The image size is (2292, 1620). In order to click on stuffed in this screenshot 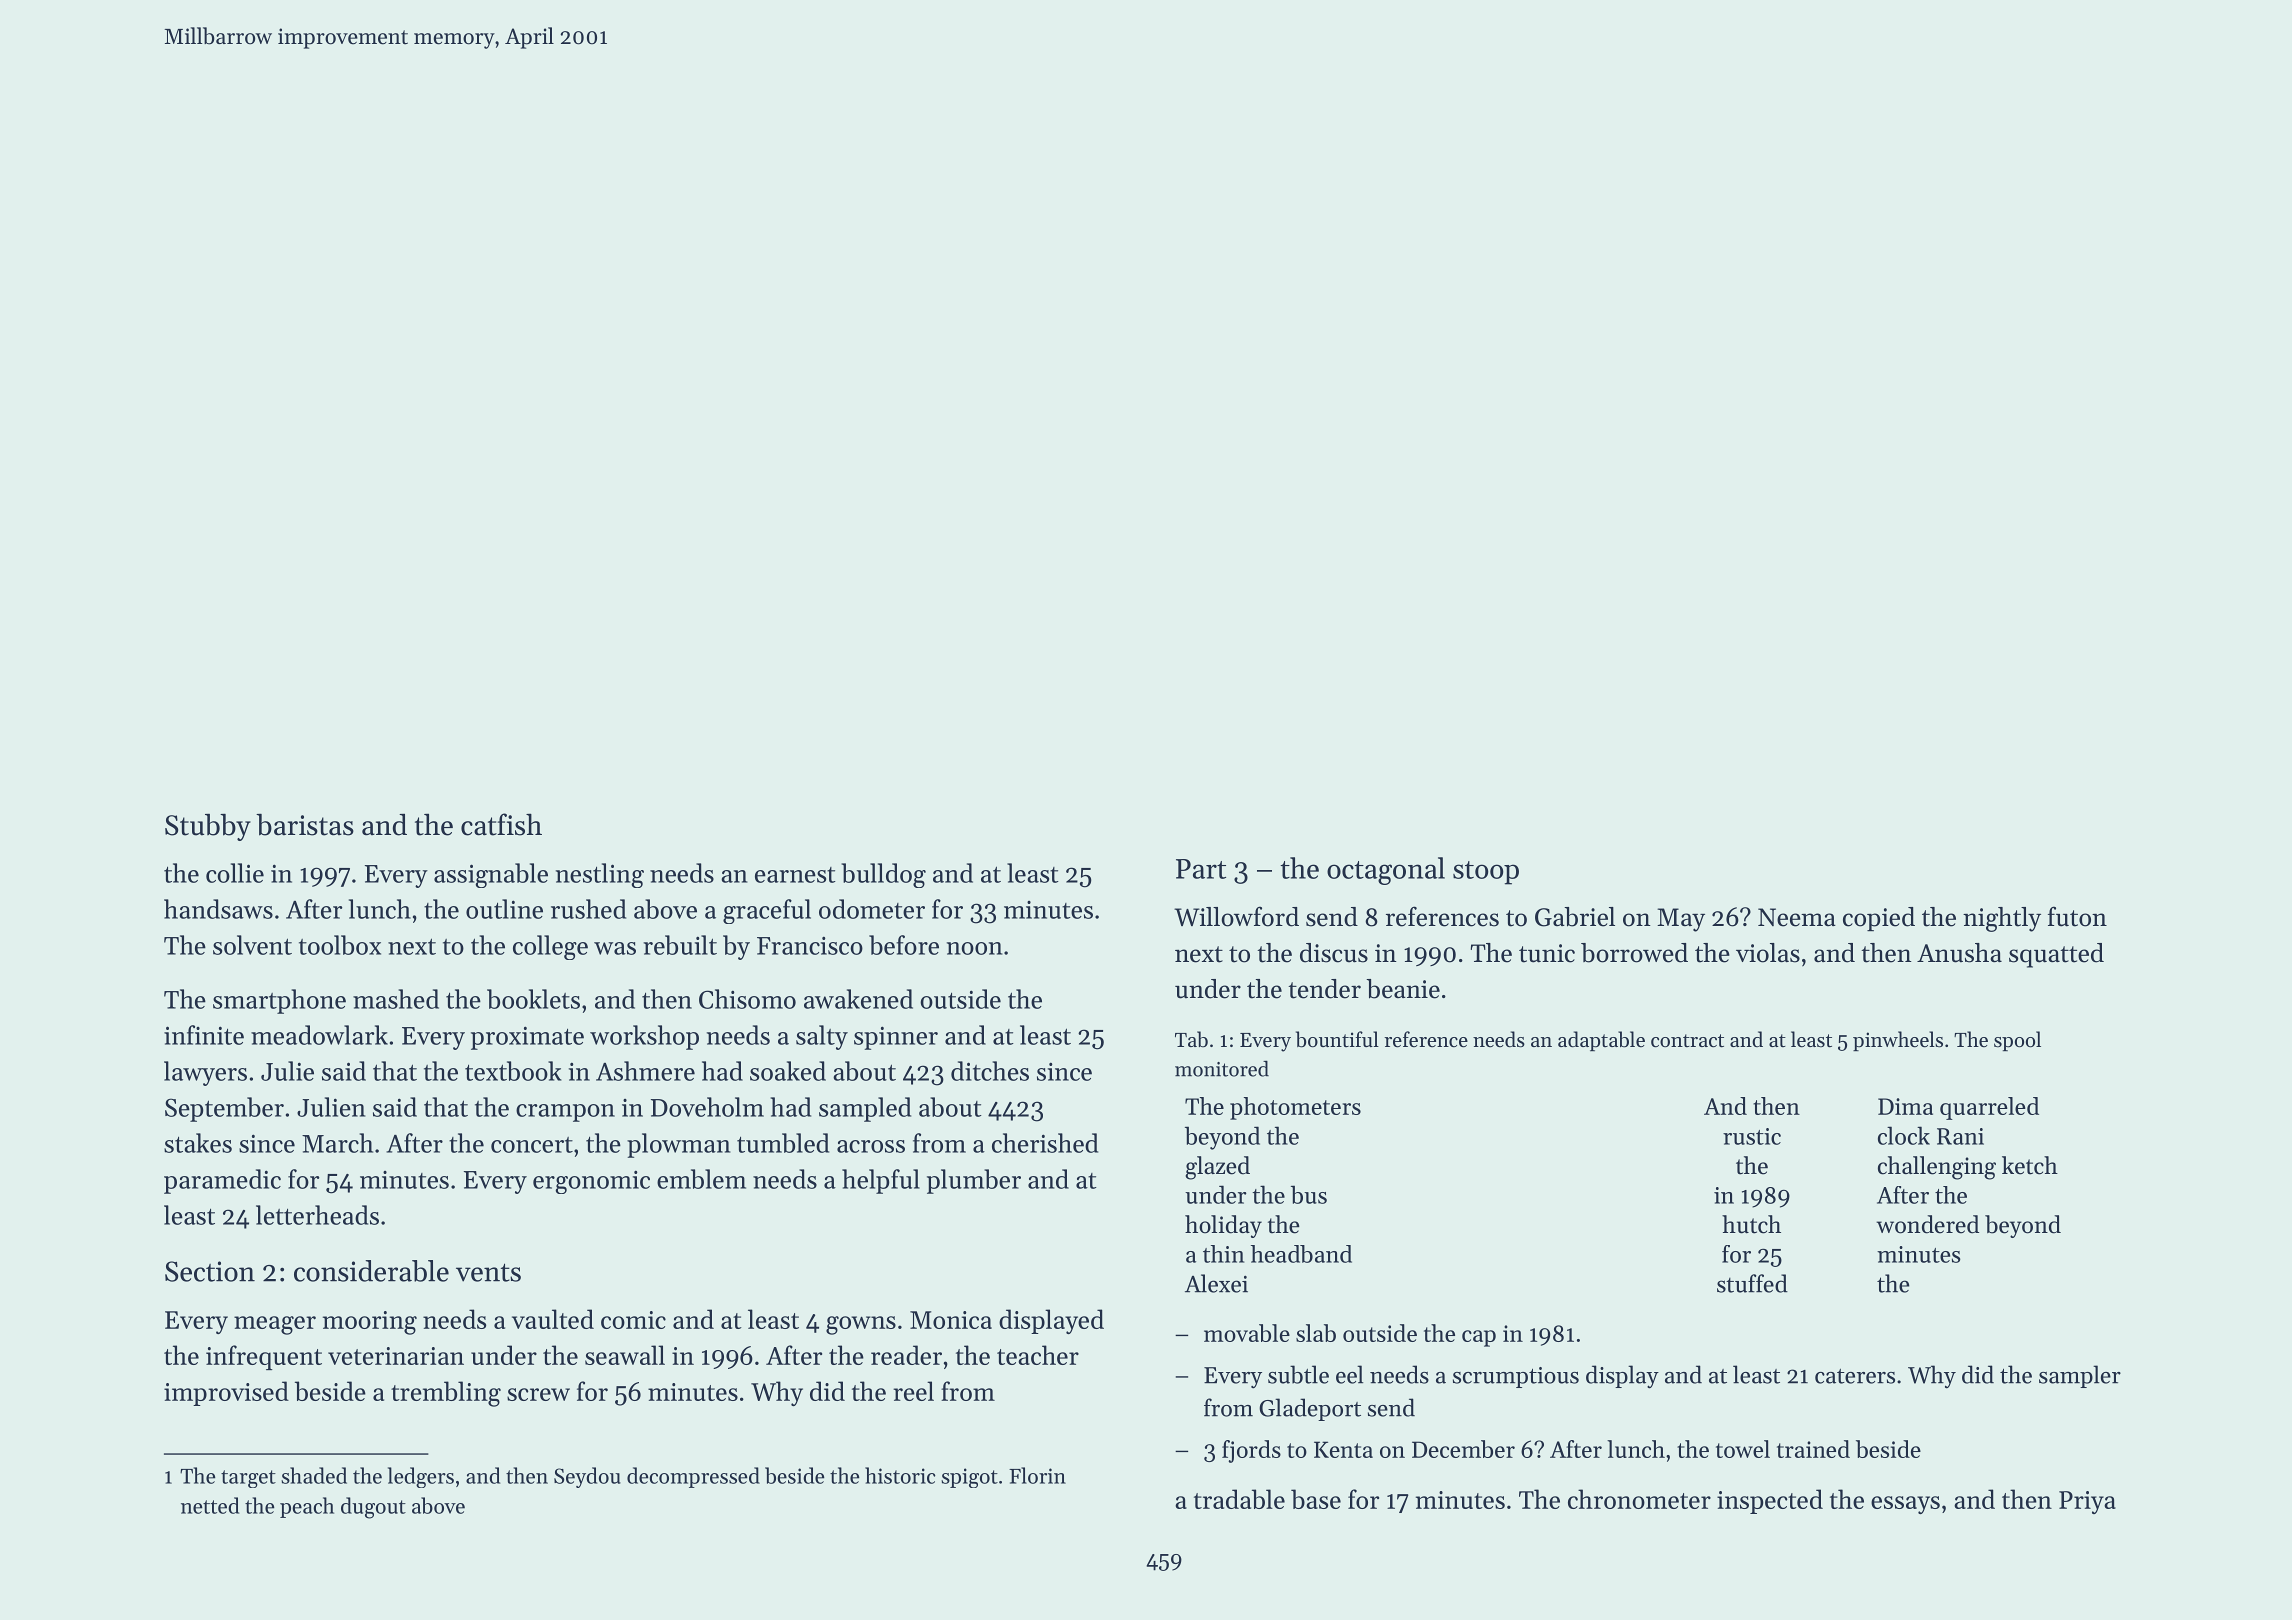, I will do `click(1752, 1283)`.
